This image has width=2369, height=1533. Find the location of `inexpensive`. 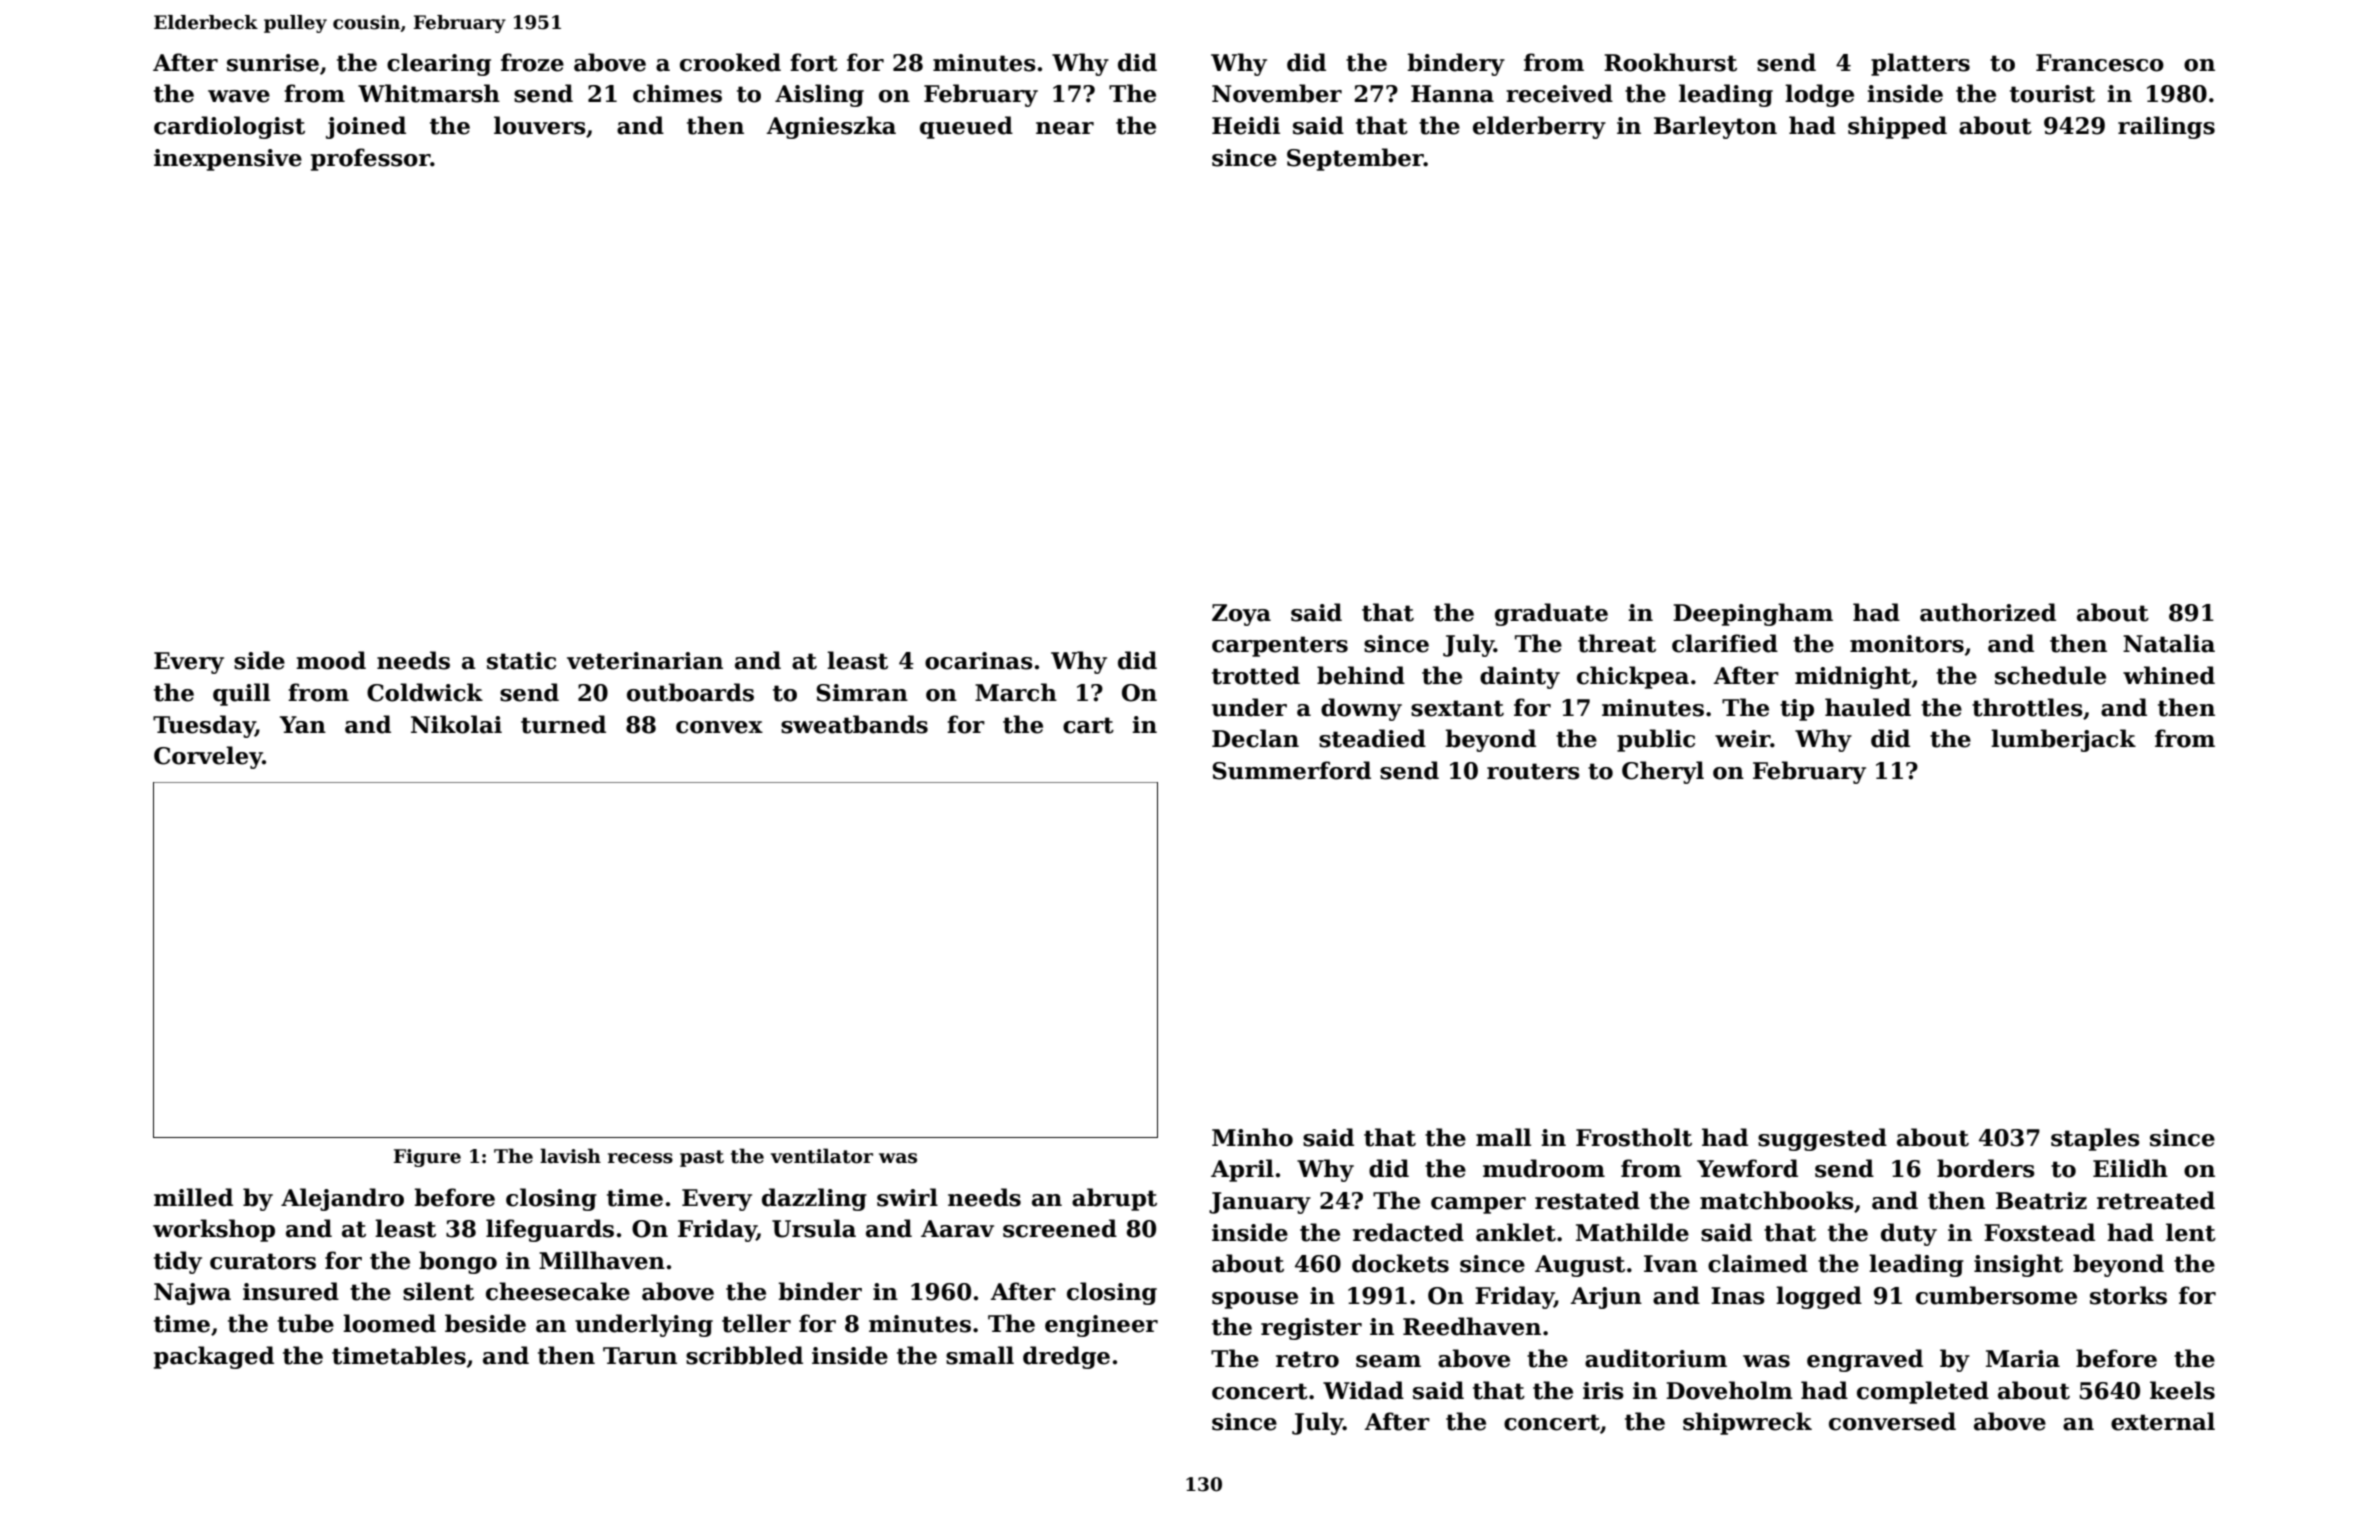

inexpensive is located at coordinates (228, 160).
